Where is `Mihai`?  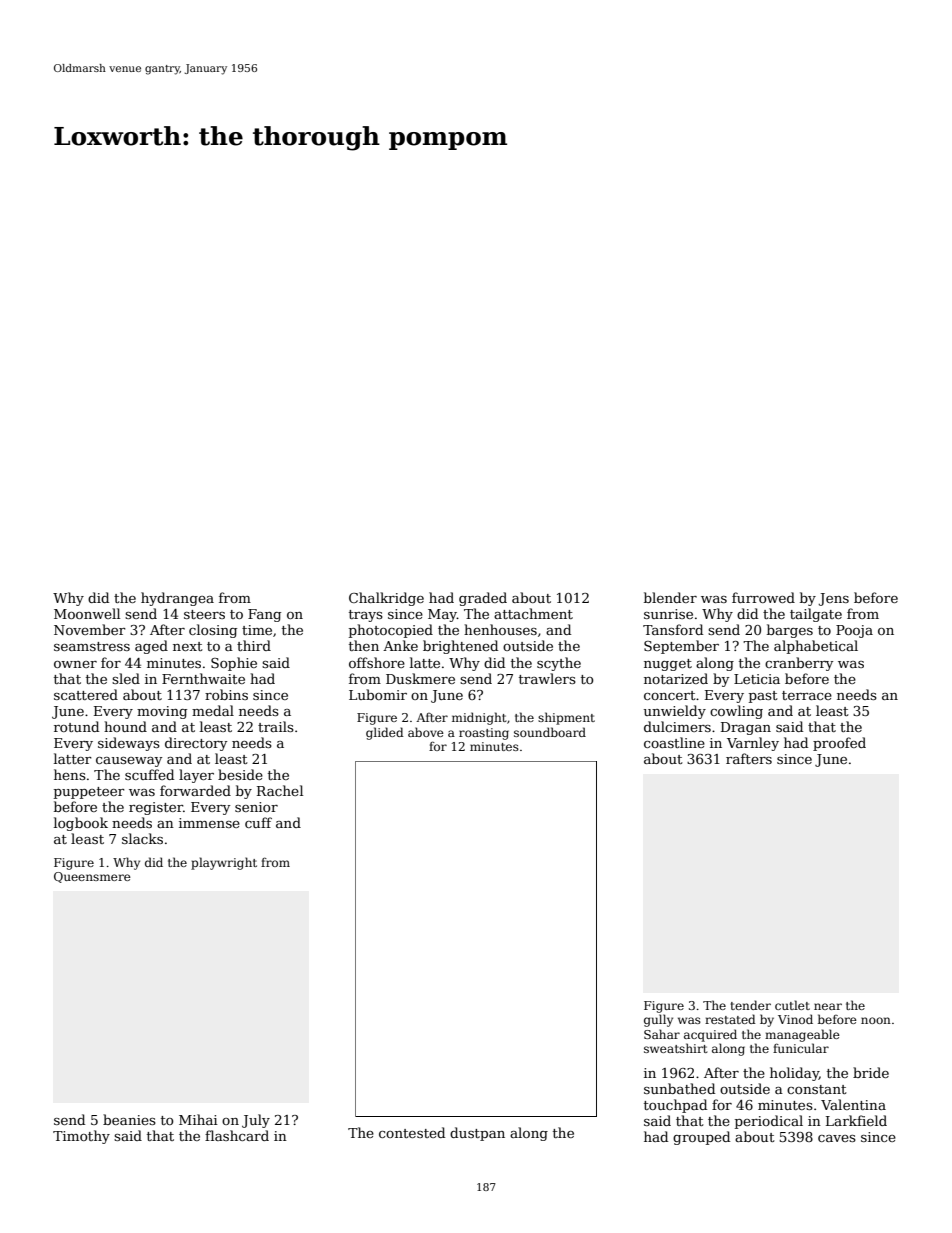
Mihai is located at coordinates (198, 1119).
